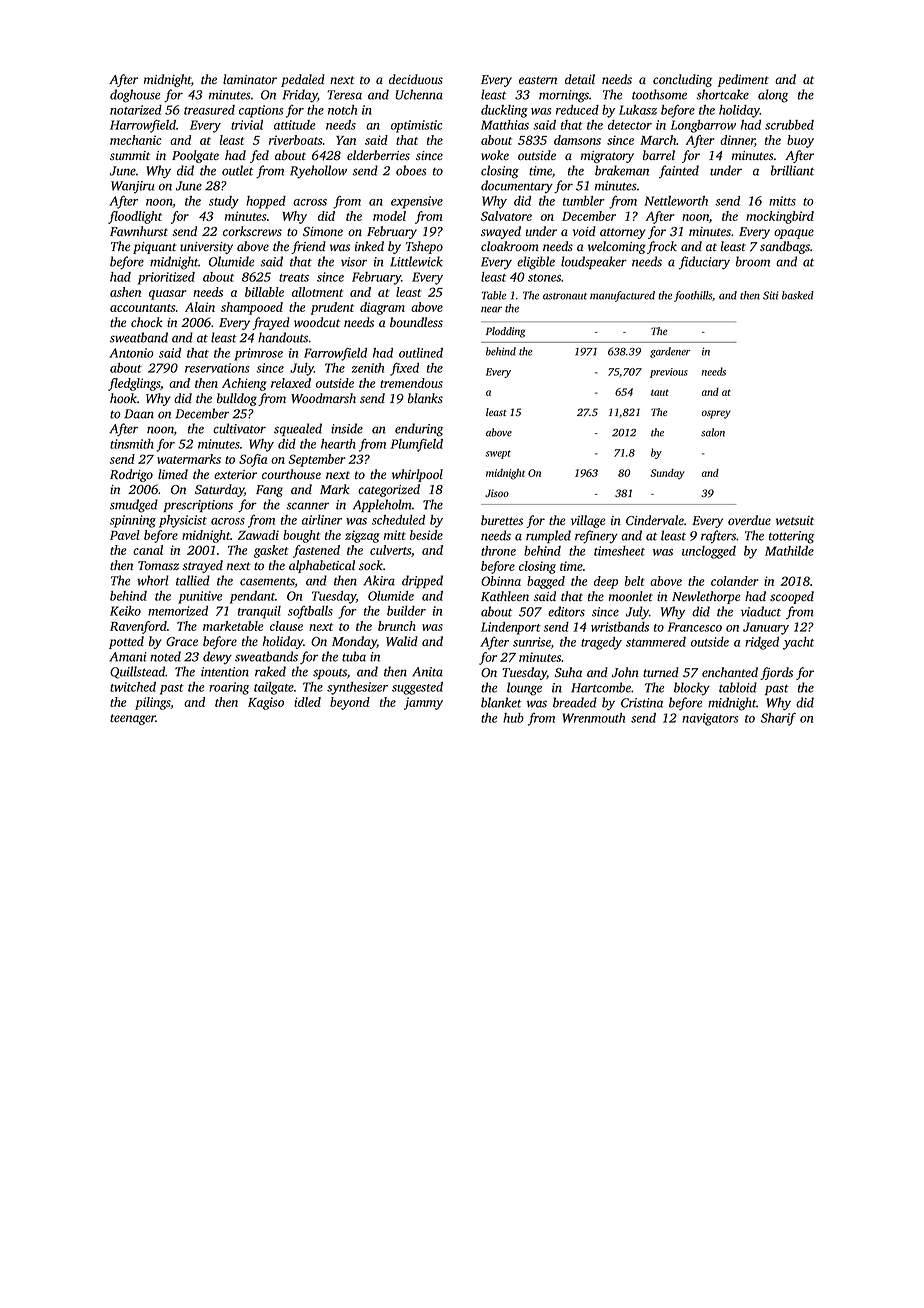 This screenshot has height=1308, width=924. I want to click on opaque, so click(794, 234).
